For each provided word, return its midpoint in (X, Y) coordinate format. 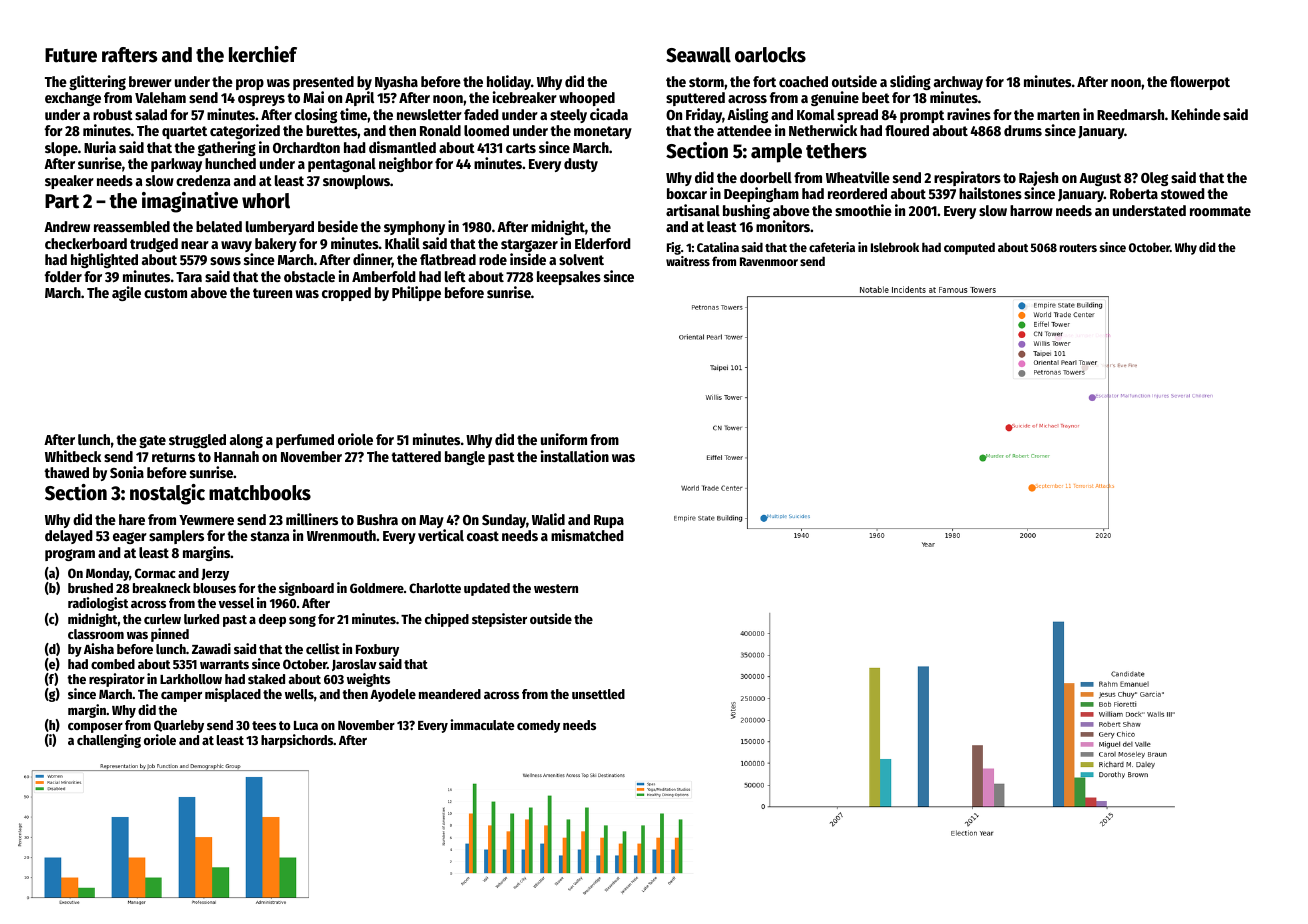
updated (487, 589)
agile (126, 293)
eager (130, 538)
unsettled (598, 694)
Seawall (698, 55)
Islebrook (895, 247)
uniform (564, 439)
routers (1078, 248)
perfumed (305, 441)
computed (969, 248)
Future (71, 55)
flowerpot (1200, 83)
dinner (372, 260)
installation (575, 456)
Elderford (603, 243)
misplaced (233, 695)
